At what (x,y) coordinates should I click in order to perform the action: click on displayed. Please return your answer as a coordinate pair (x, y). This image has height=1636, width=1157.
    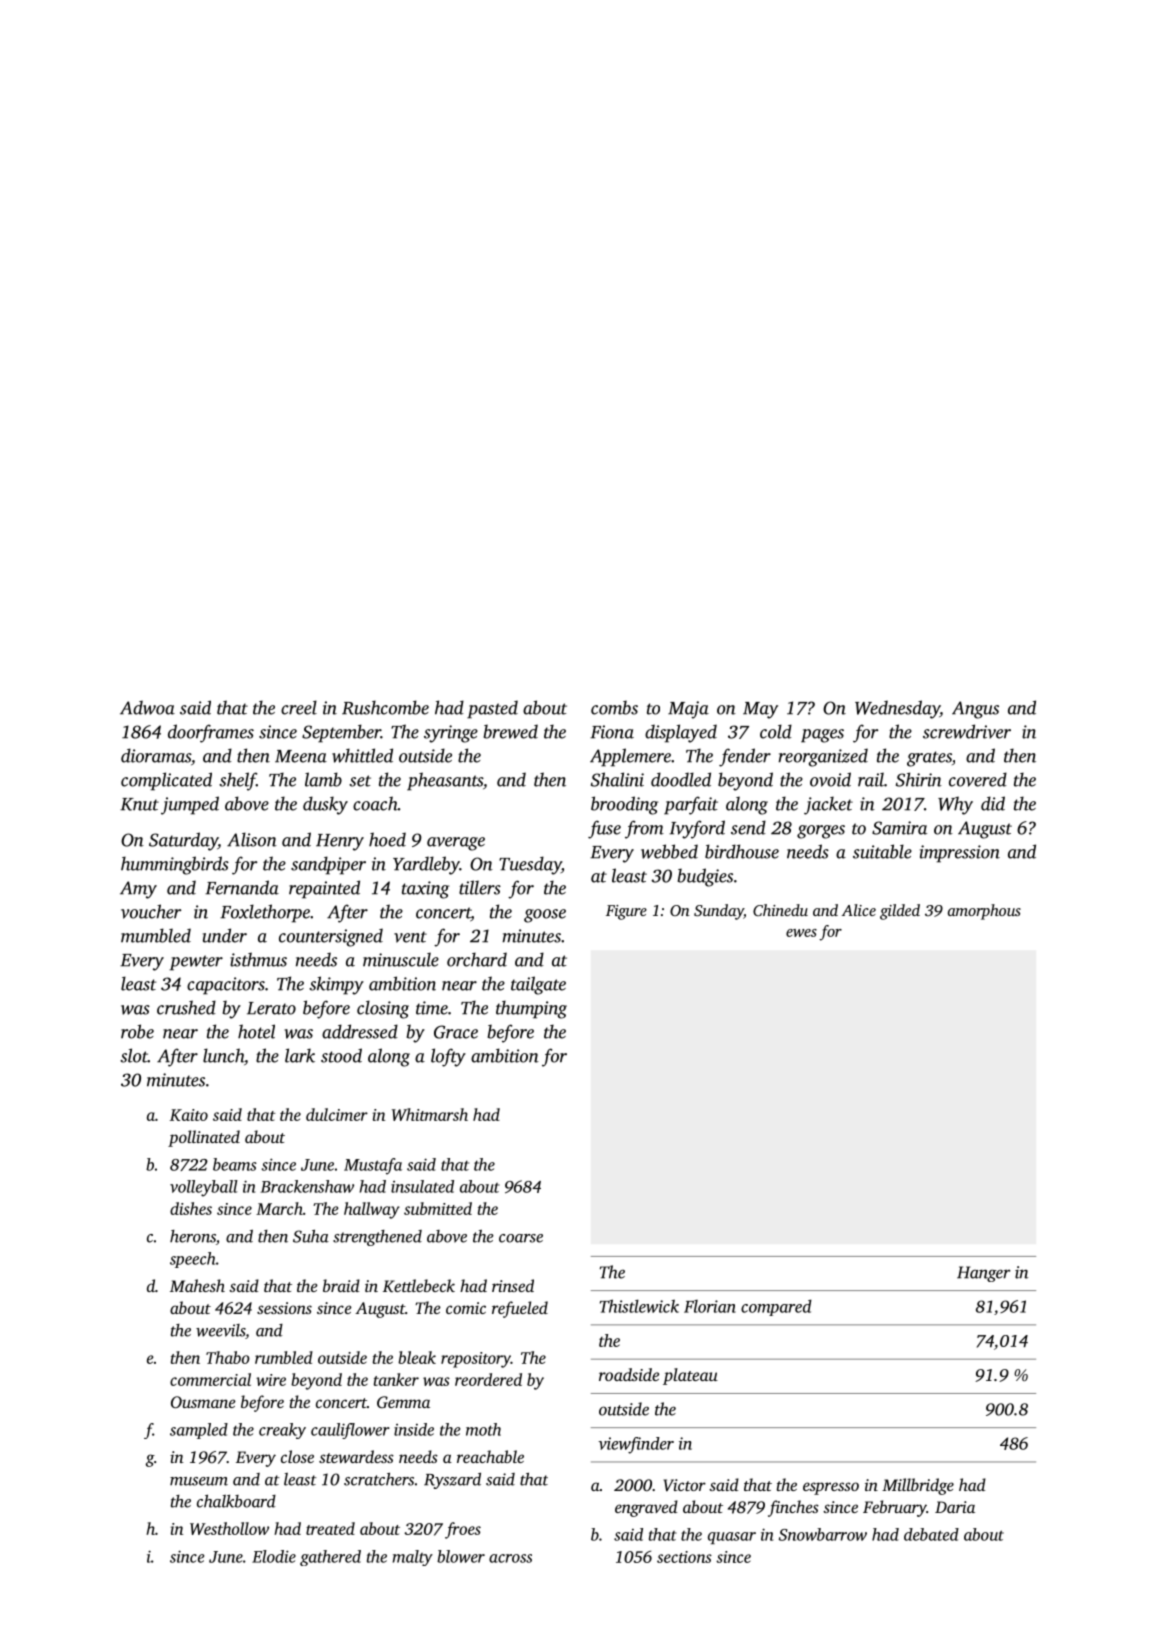
    Looking at the image, I should click on (681, 733).
